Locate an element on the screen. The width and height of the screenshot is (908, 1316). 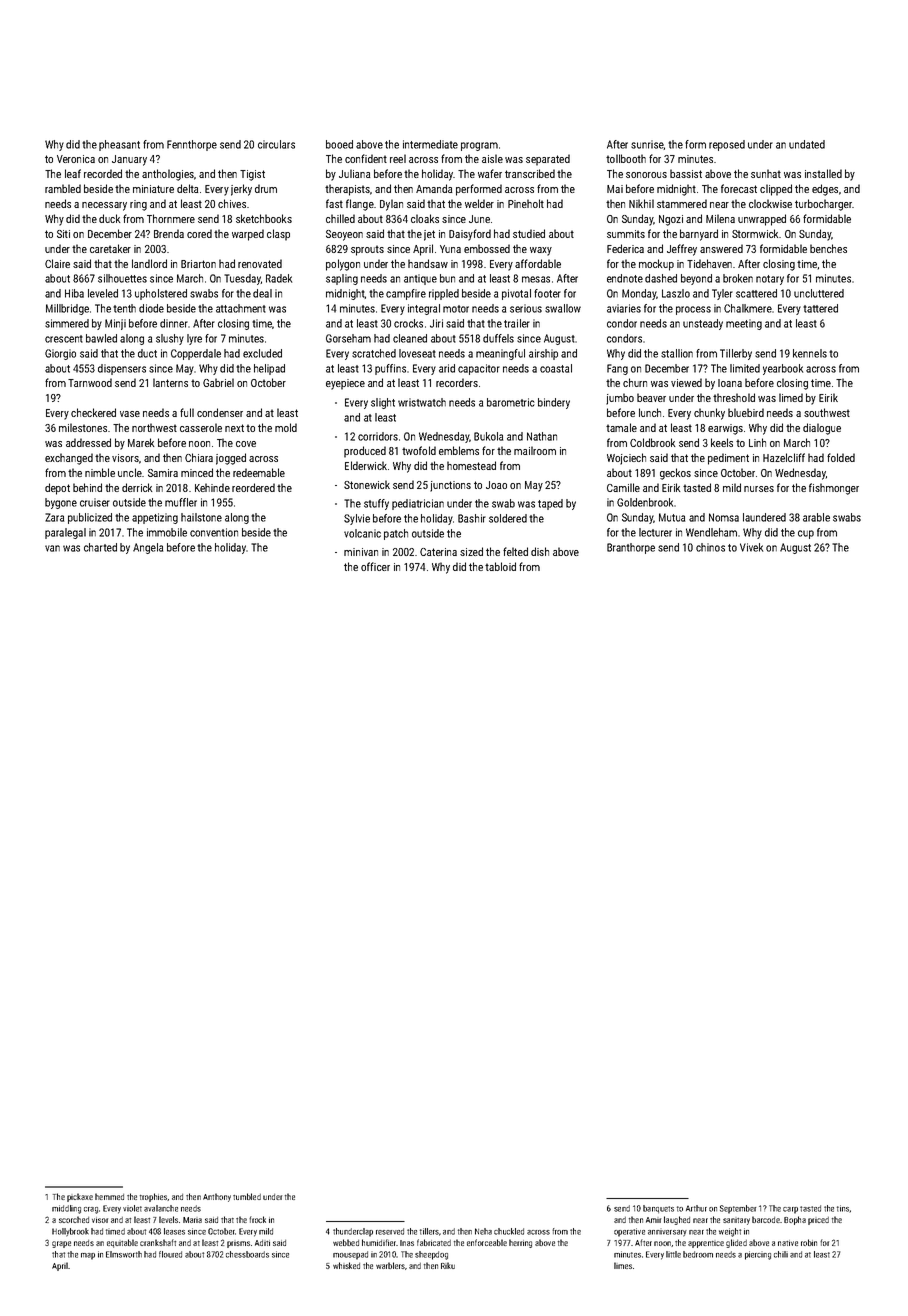
grape is located at coordinates (61, 1244).
